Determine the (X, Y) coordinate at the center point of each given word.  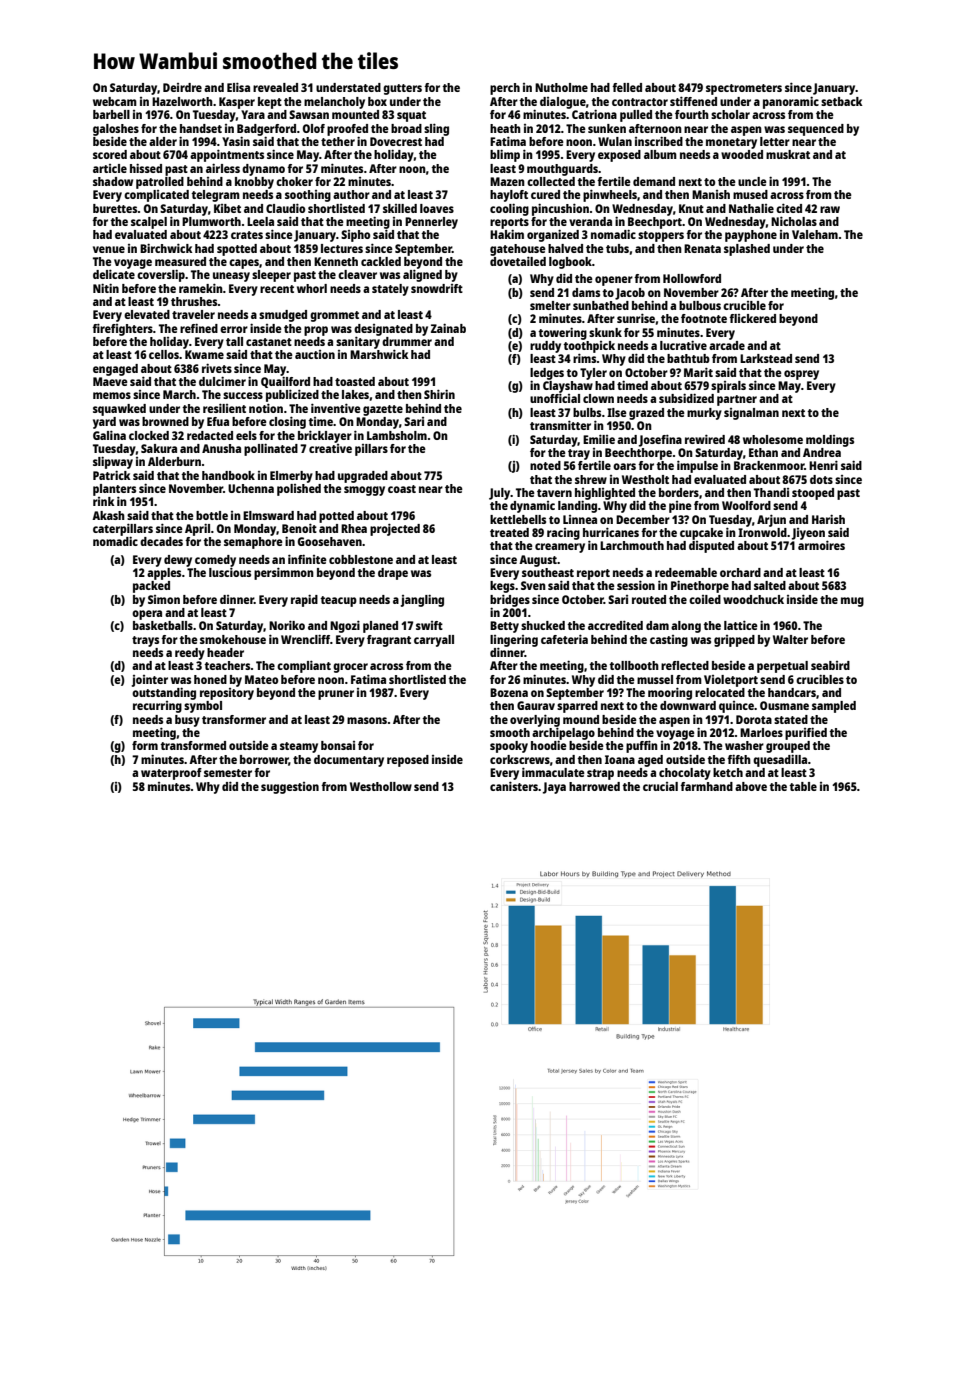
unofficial (555, 398)
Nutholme (561, 87)
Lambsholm (397, 435)
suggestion (290, 788)
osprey (801, 375)
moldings (830, 441)
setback (842, 101)
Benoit (299, 528)
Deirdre (182, 87)
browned (165, 421)
